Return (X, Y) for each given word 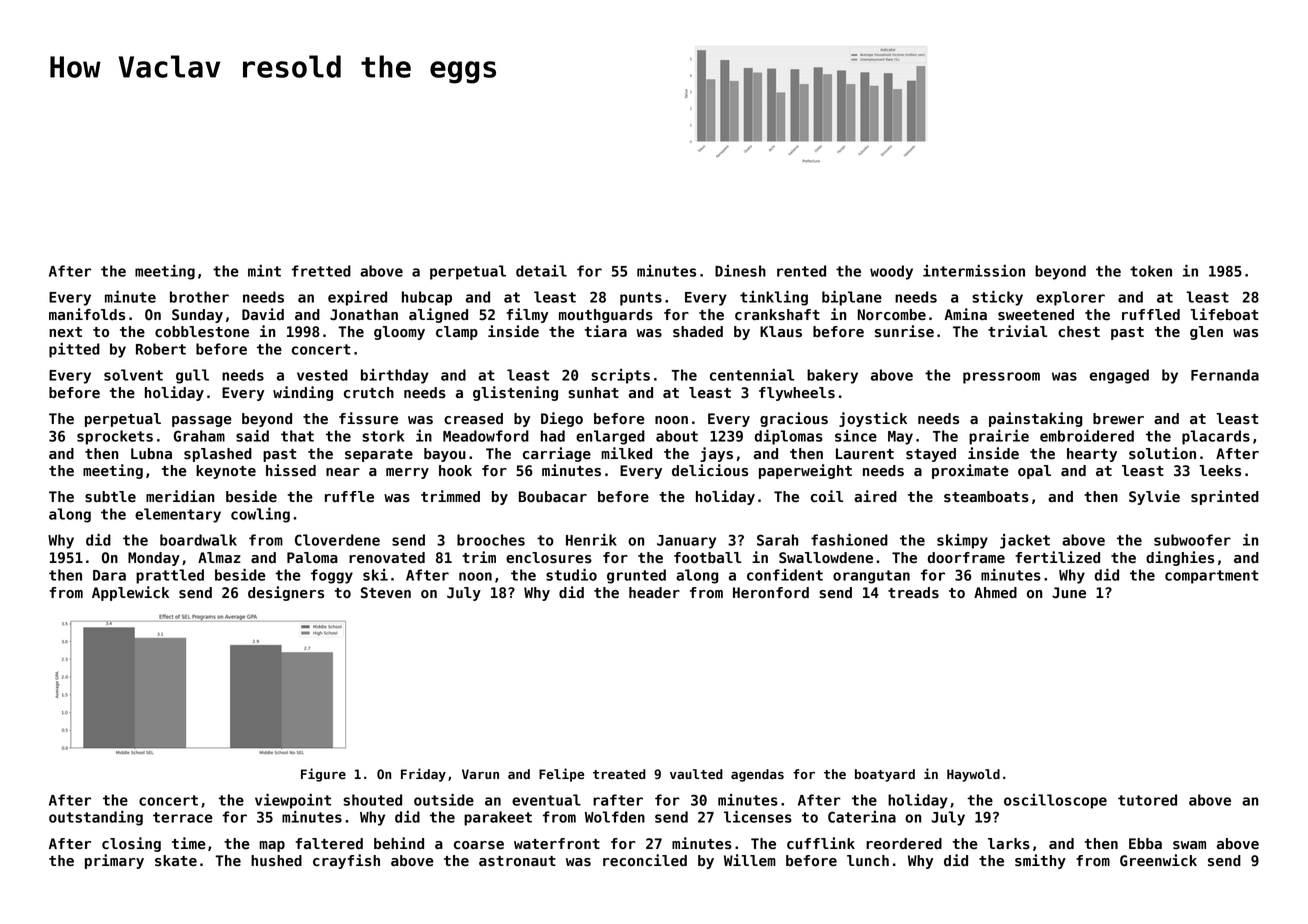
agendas (757, 775)
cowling (260, 515)
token (1151, 271)
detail (541, 271)
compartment (1212, 577)
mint (264, 271)
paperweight (805, 471)
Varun (480, 774)
